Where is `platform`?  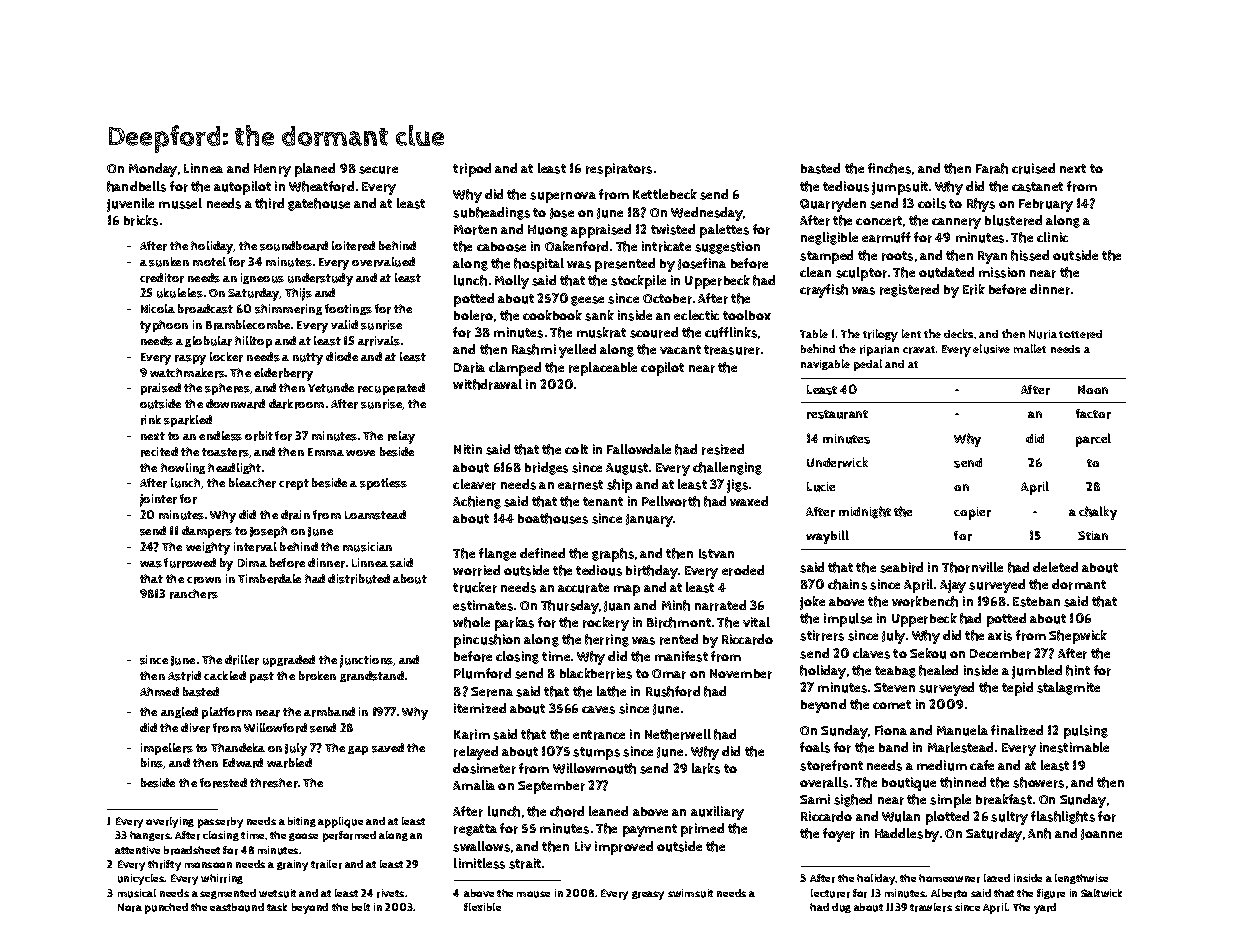
platform is located at coordinates (227, 713).
